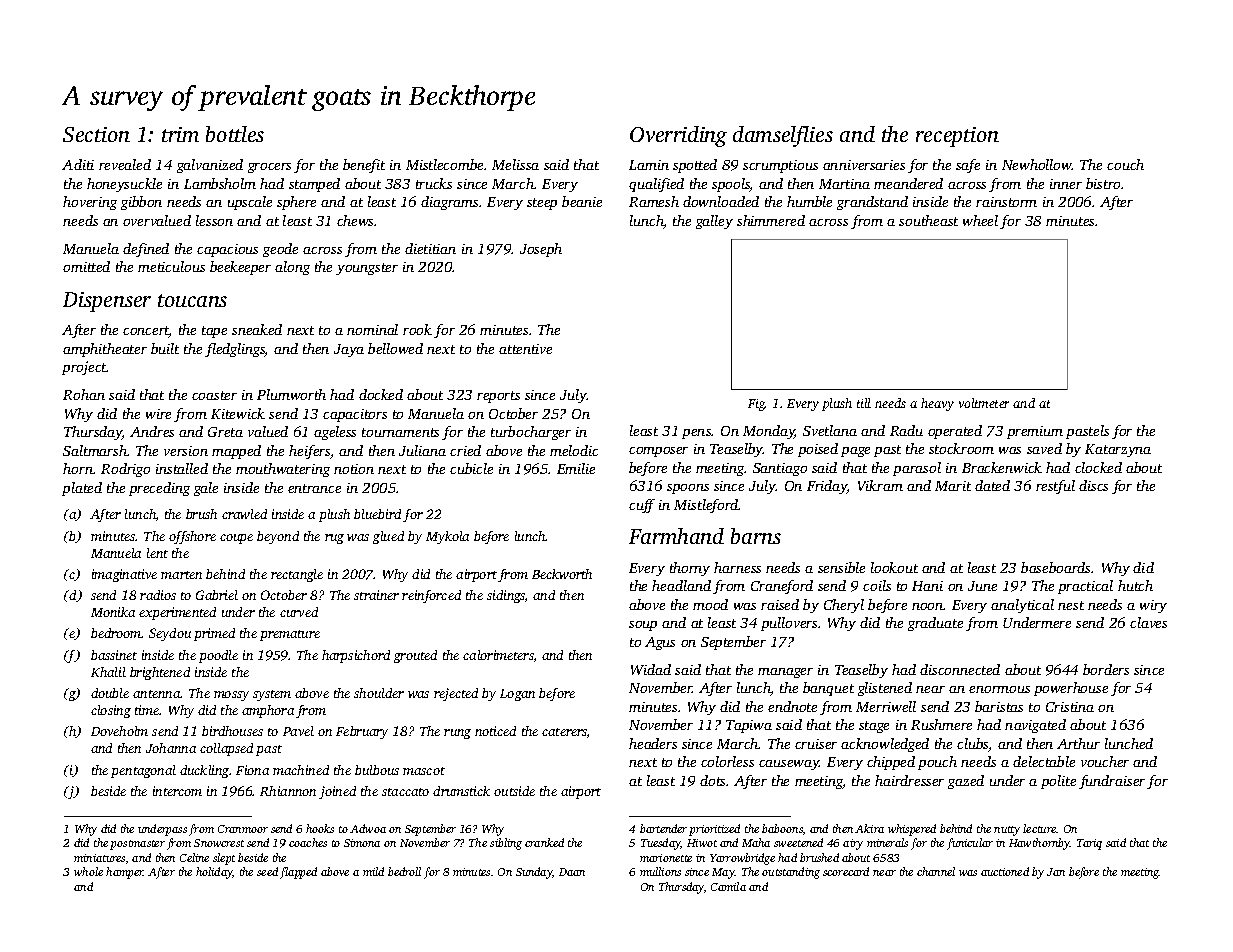 This page has width=1233, height=952. Describe the element at coordinates (643, 626) in the page. I see `soup` at that location.
